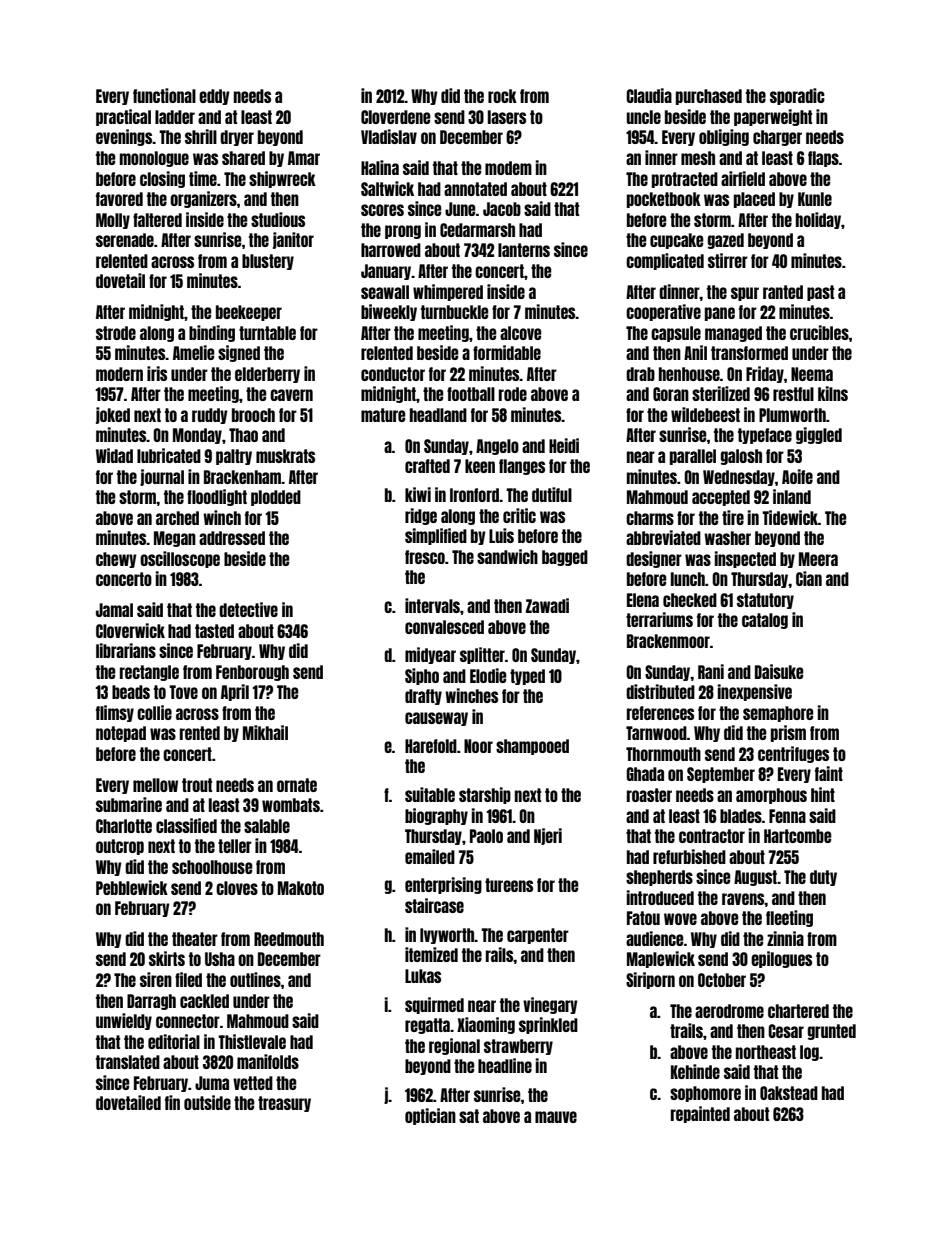 This page has height=1233, width=952. What do you see at coordinates (214, 97) in the page?
I see `eddy` at bounding box center [214, 97].
